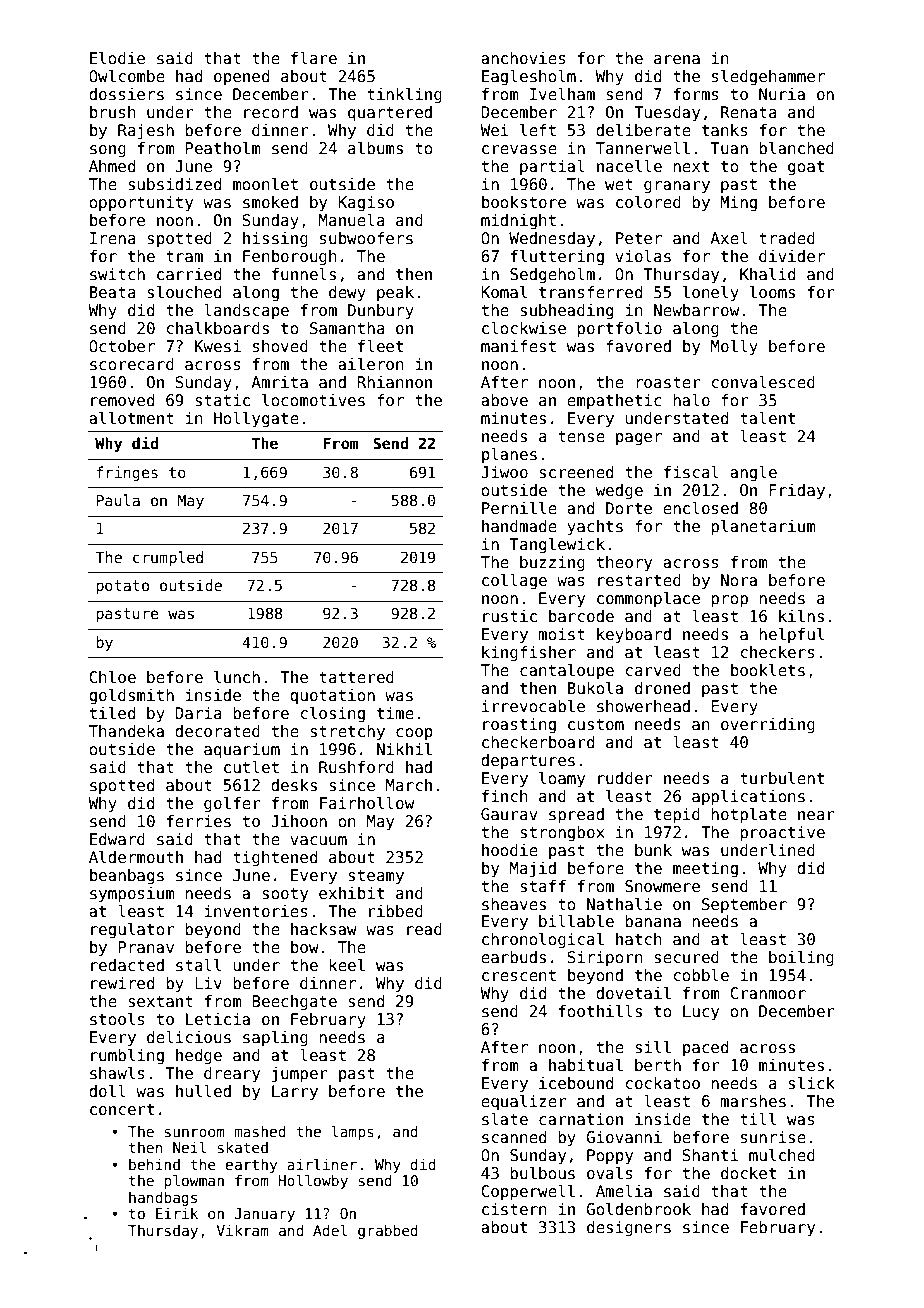 The width and height of the page is (924, 1308). I want to click on Beechgate, so click(294, 1002).
